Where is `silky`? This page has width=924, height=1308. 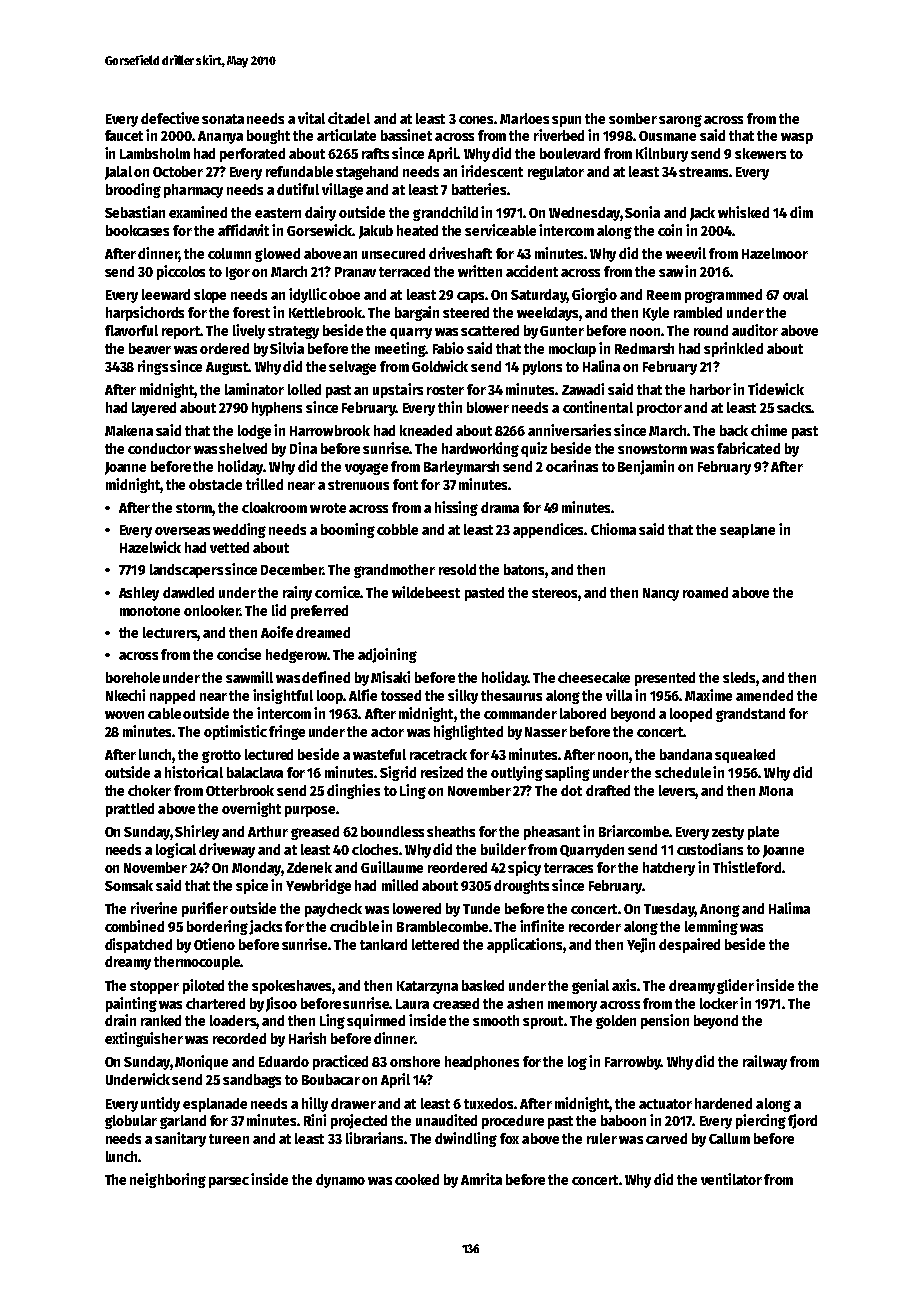
silky is located at coordinates (463, 696).
